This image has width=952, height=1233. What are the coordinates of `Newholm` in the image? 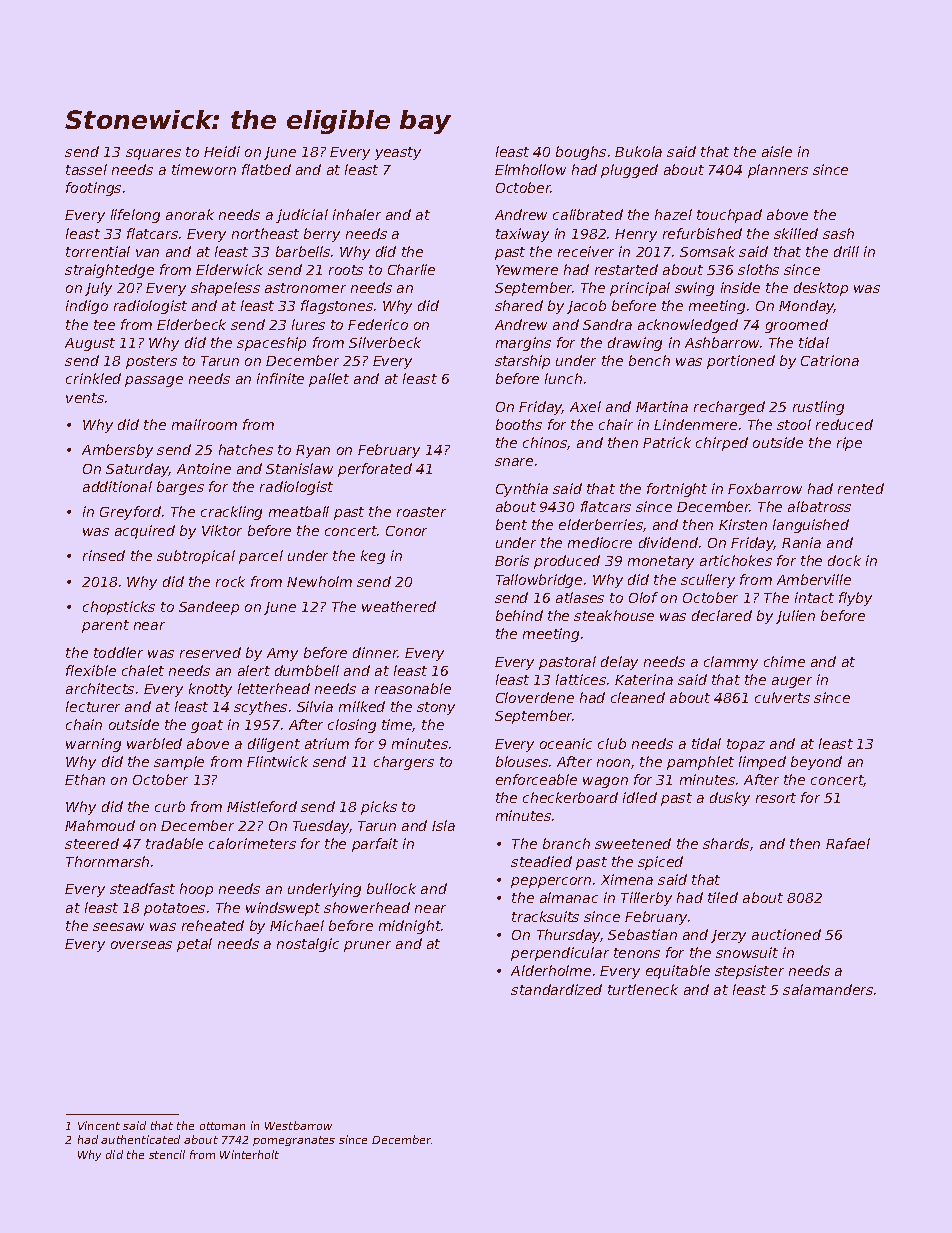 It's located at (319, 581).
